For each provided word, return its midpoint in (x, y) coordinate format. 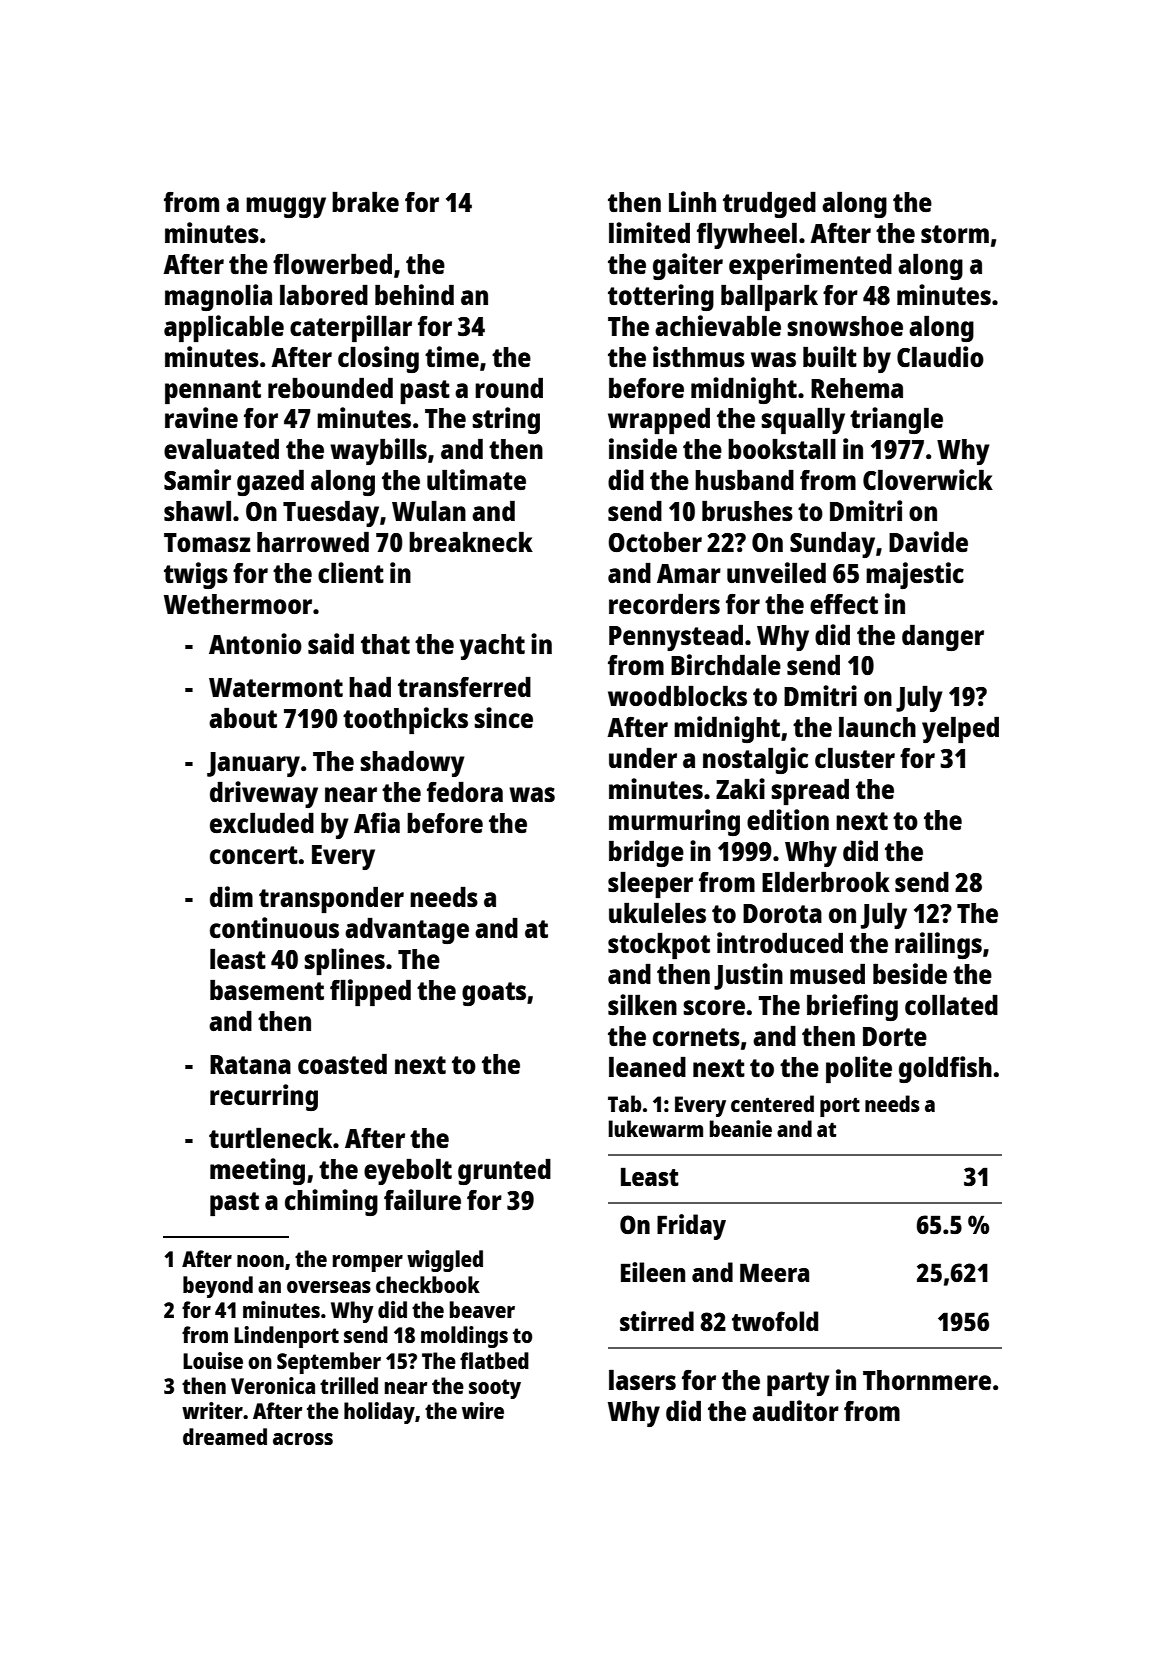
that (385, 644)
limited (649, 232)
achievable (718, 325)
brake (365, 202)
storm (955, 234)
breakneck (471, 542)
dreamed (225, 1436)
